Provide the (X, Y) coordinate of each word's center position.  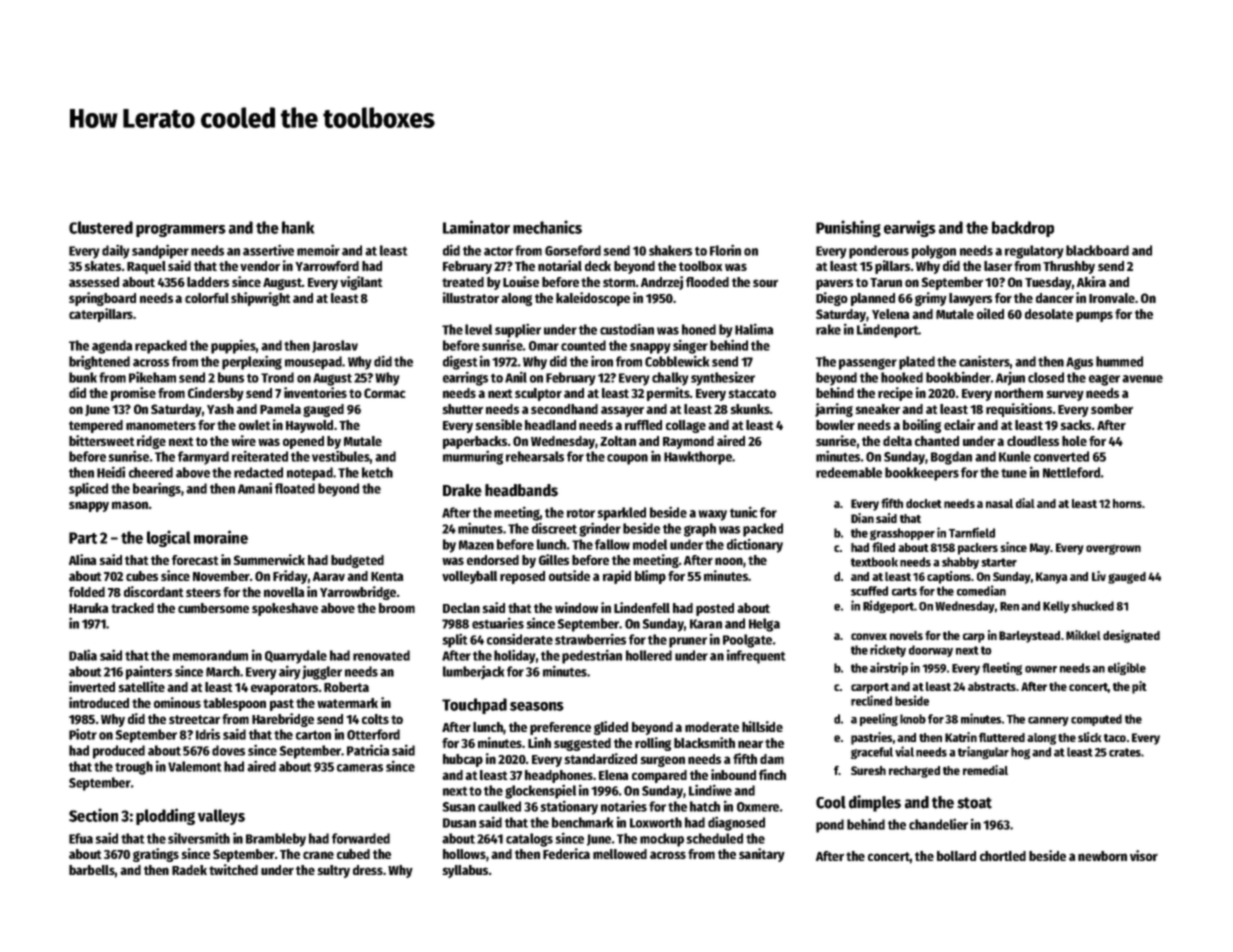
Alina (83, 559)
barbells (92, 870)
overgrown (1113, 549)
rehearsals (535, 456)
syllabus (465, 871)
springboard (102, 299)
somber (1112, 409)
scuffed (869, 591)
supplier (518, 330)
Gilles (554, 559)
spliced (88, 490)
